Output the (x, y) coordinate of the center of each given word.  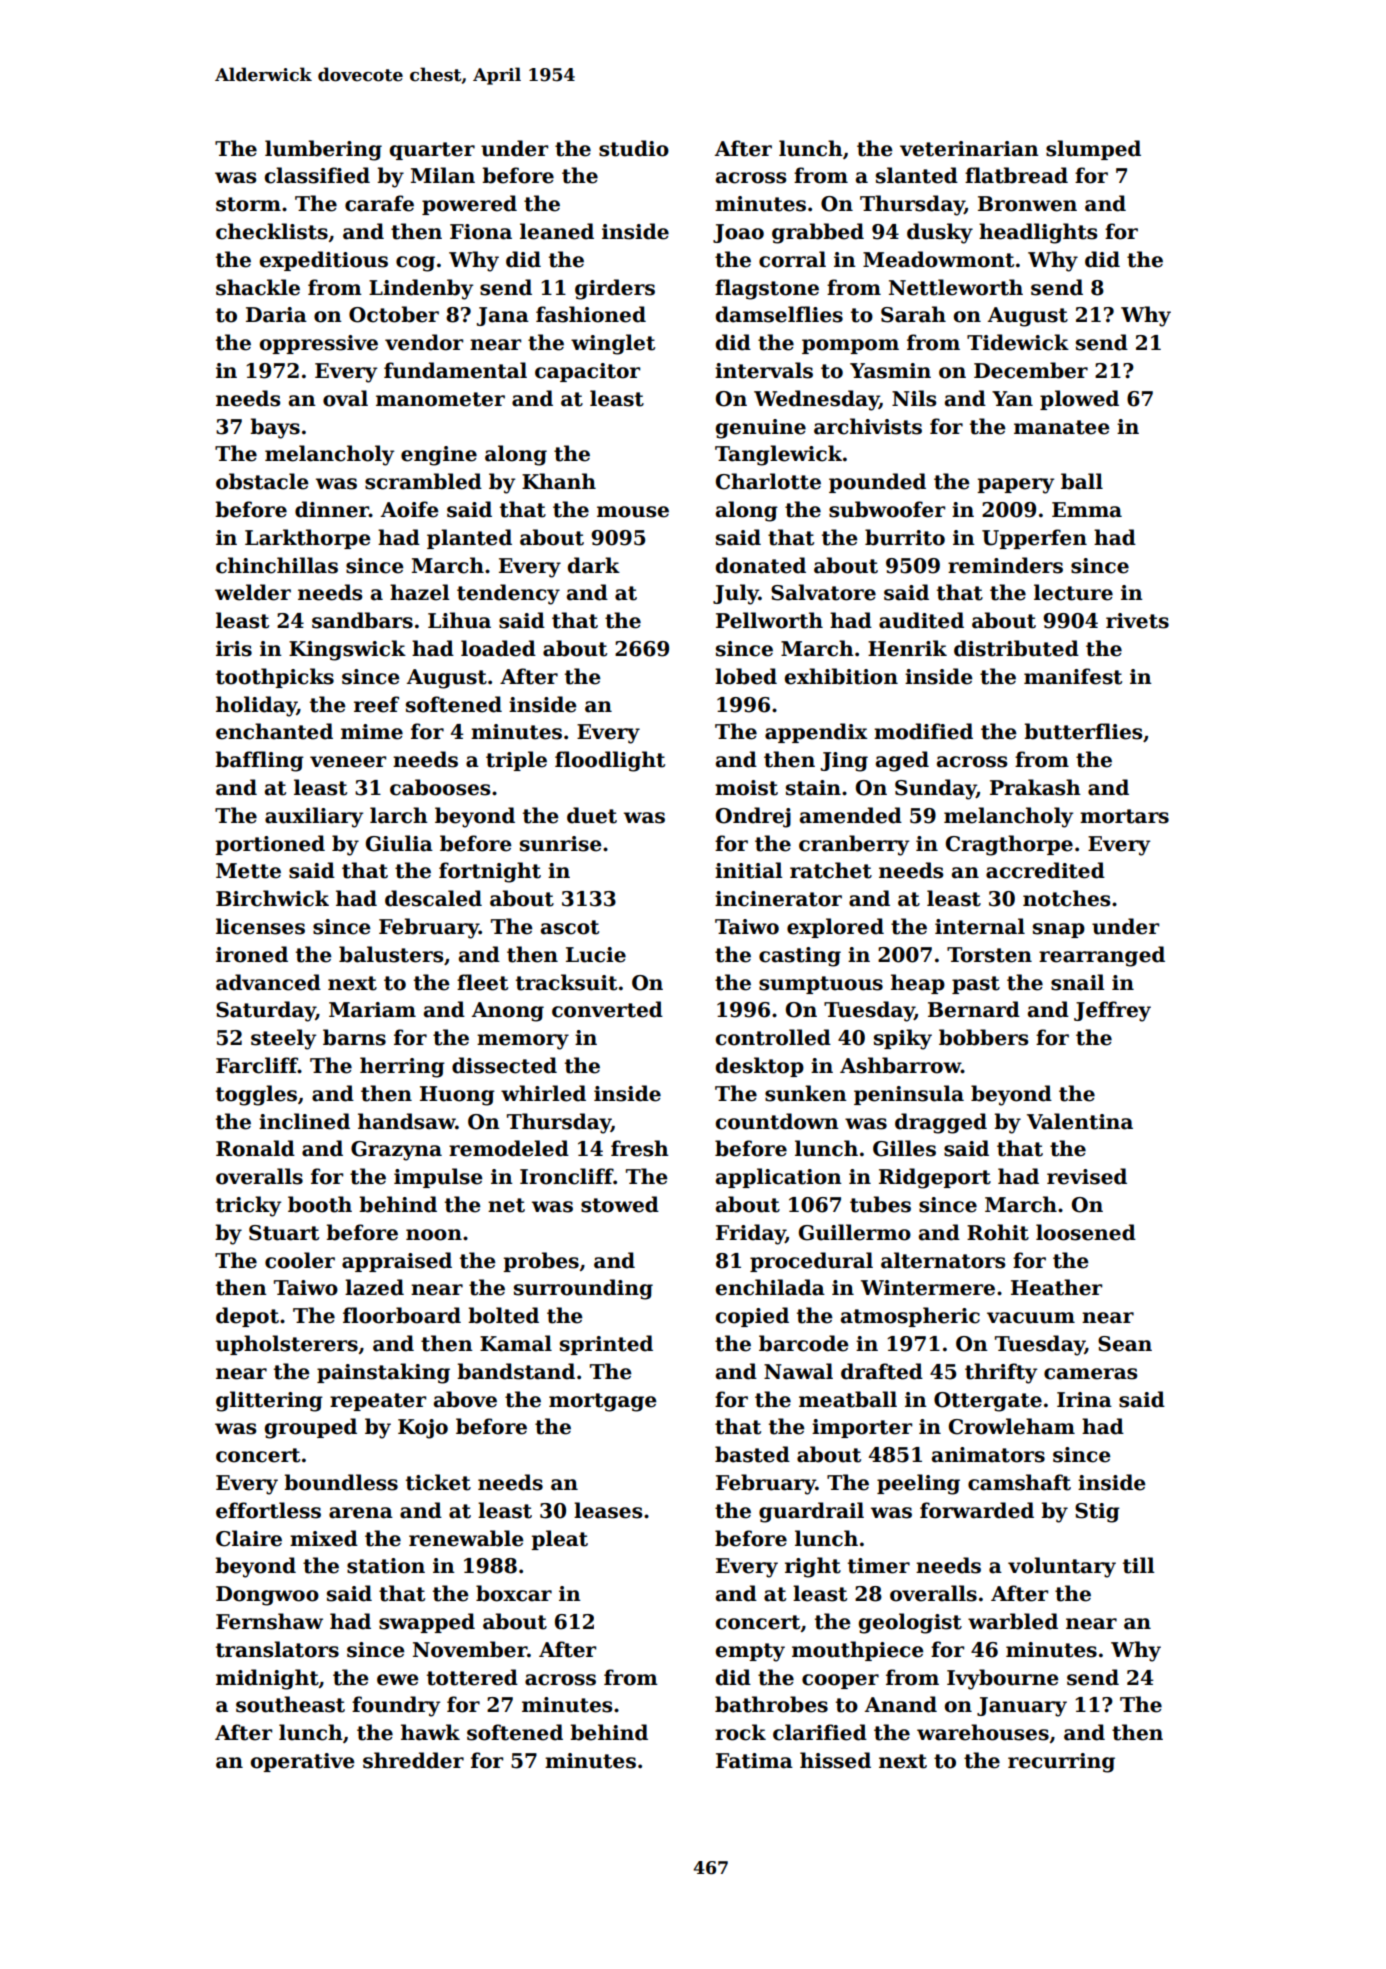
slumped (1093, 150)
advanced (268, 982)
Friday (751, 1234)
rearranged (1102, 956)
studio (634, 148)
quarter (432, 151)
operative (303, 1762)
